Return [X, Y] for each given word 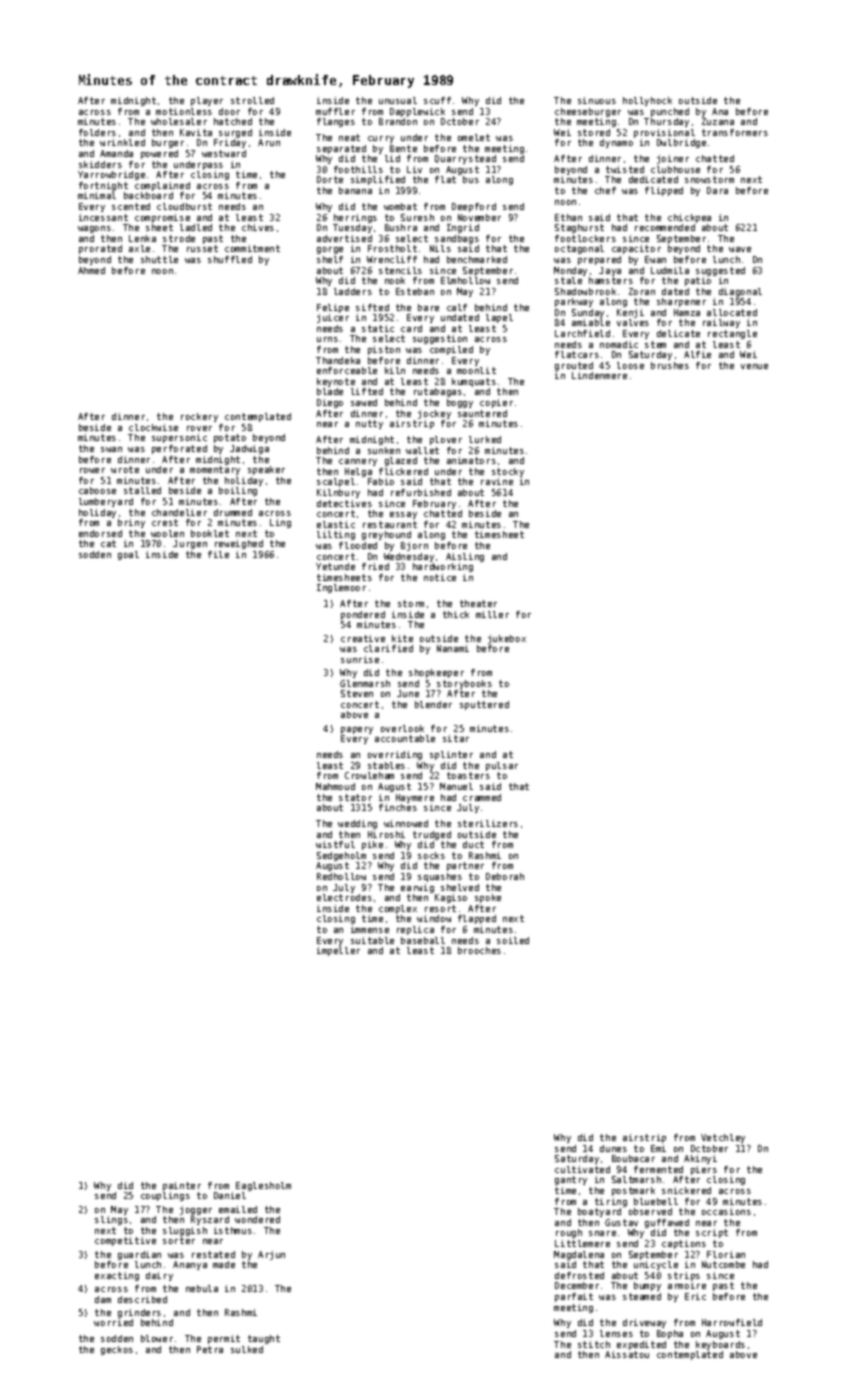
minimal [97, 195]
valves [633, 322]
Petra [210, 1349]
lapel [499, 318]
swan [111, 449]
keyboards [720, 1345]
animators [471, 460]
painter [182, 1186]
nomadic [619, 344]
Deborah [505, 876]
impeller [338, 951]
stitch [594, 1344]
